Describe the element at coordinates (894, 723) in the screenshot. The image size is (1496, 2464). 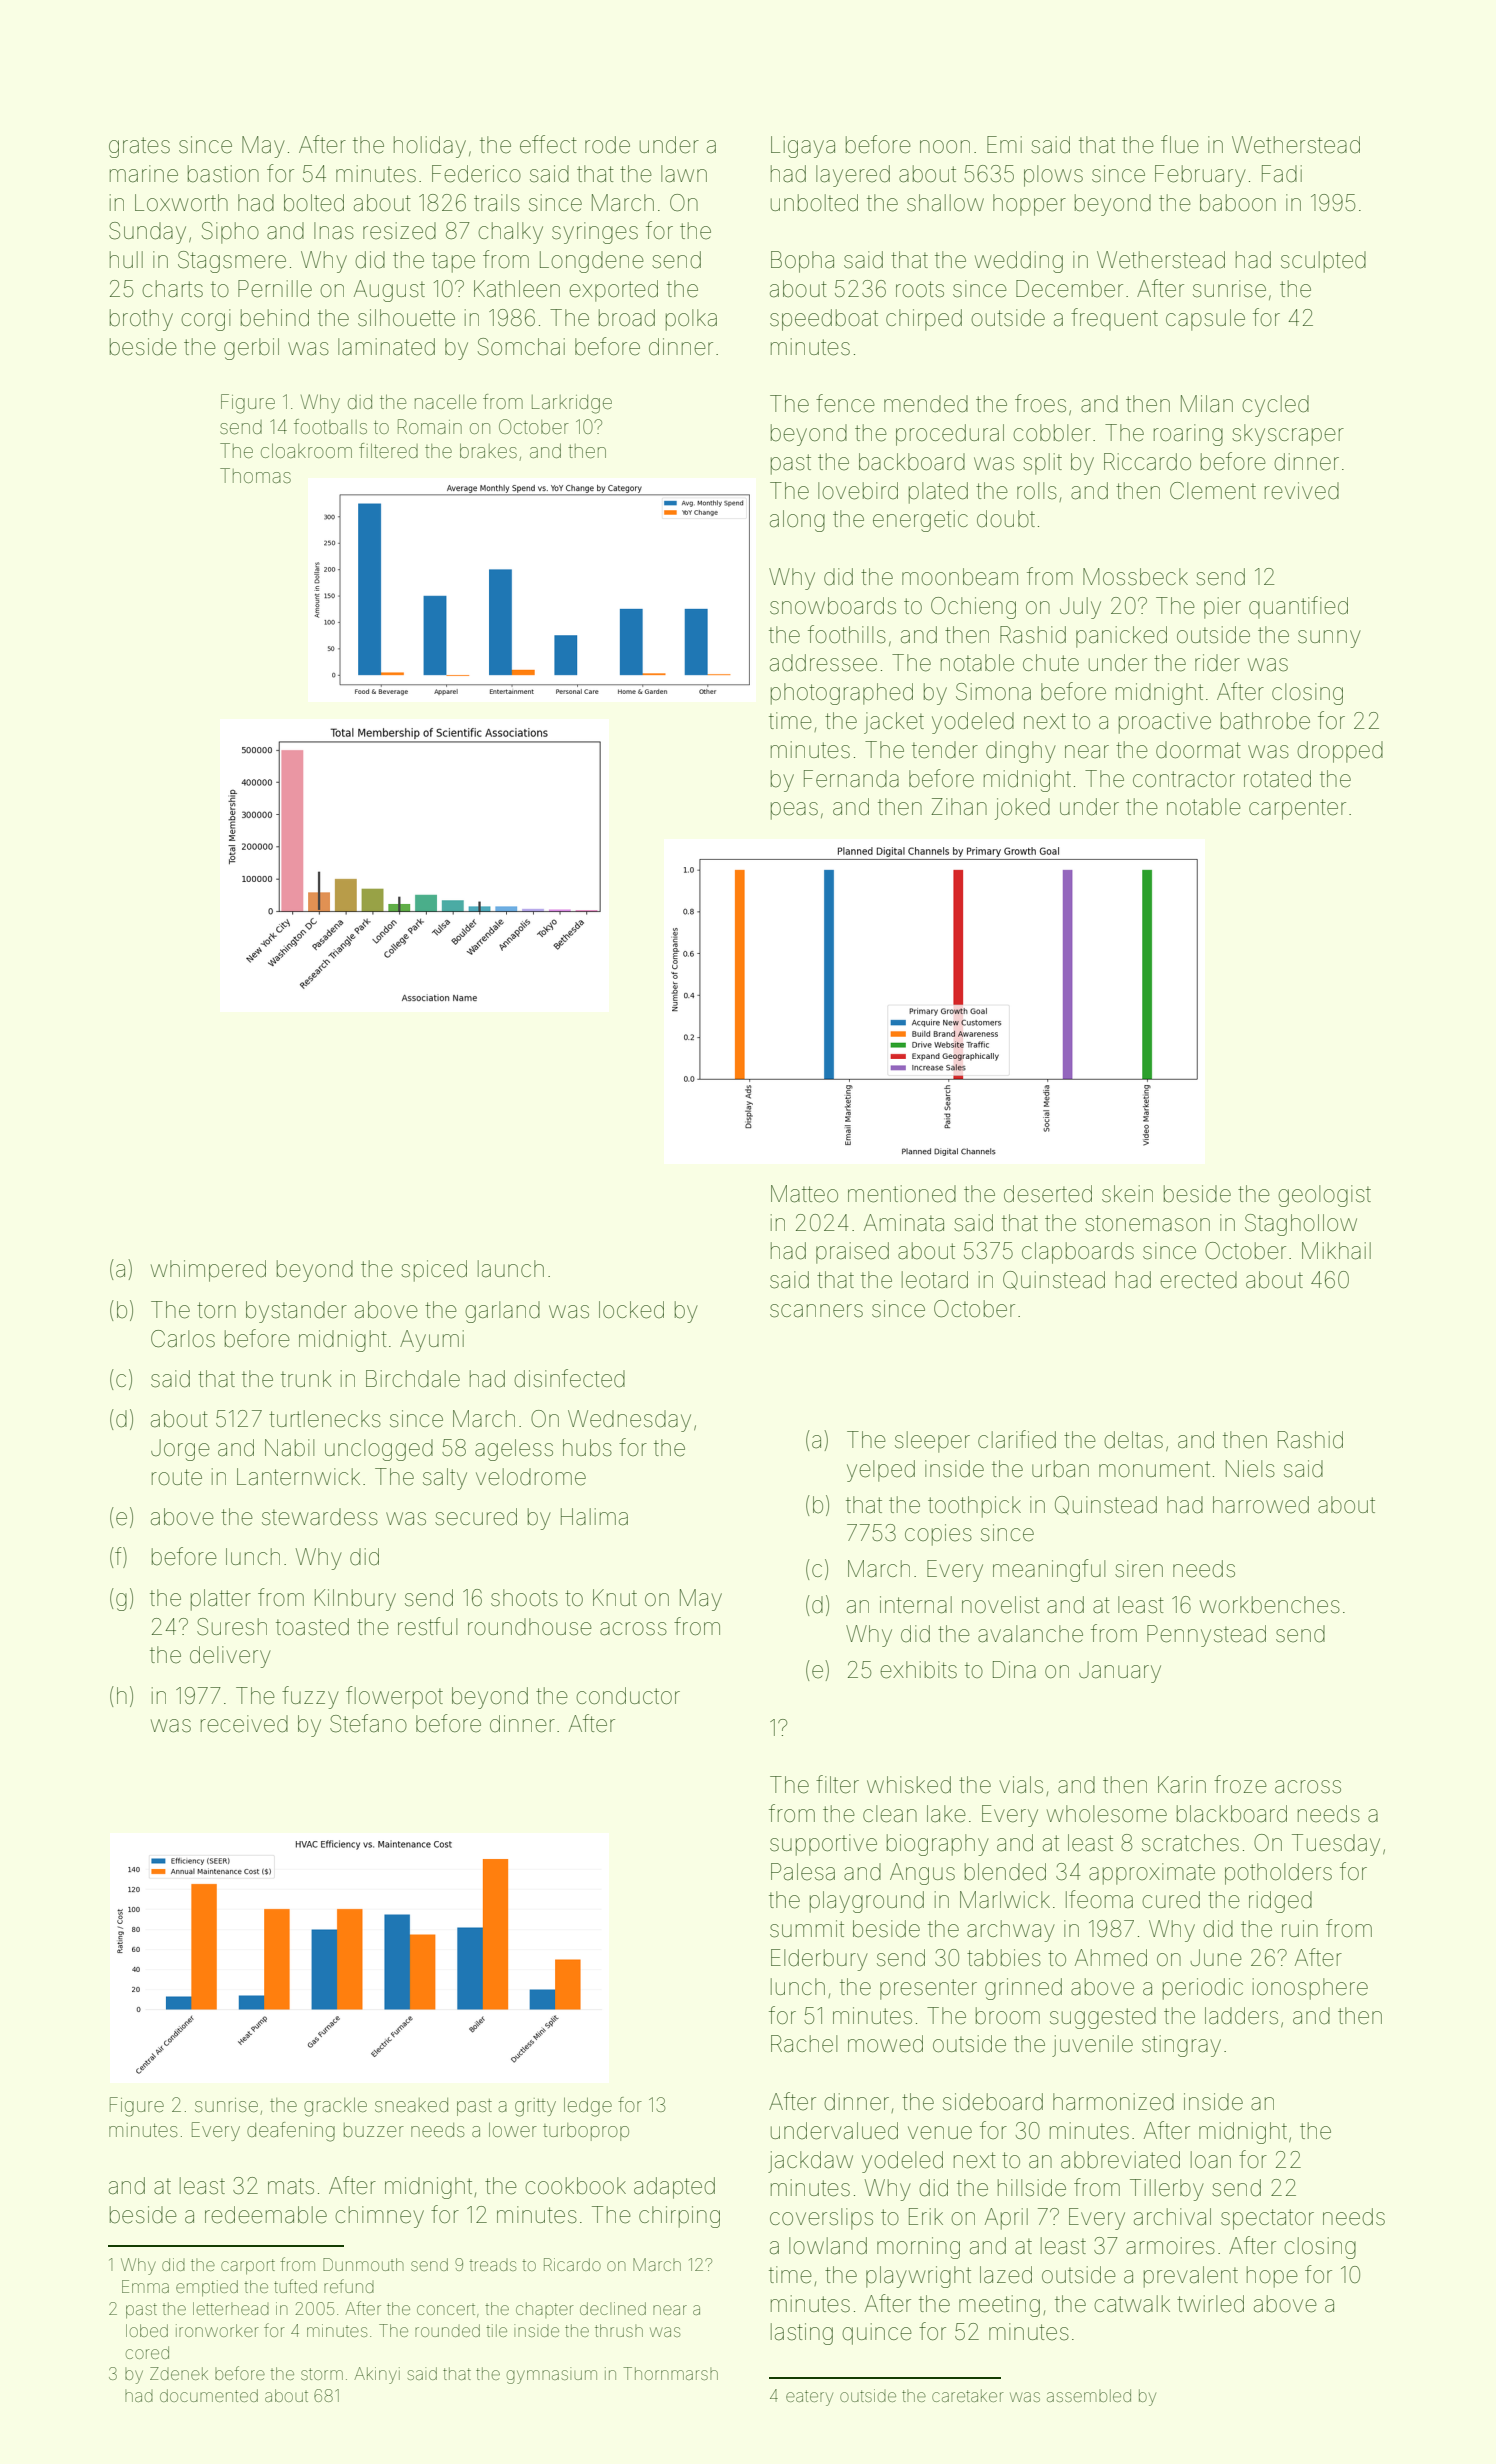
I see `jacket` at that location.
